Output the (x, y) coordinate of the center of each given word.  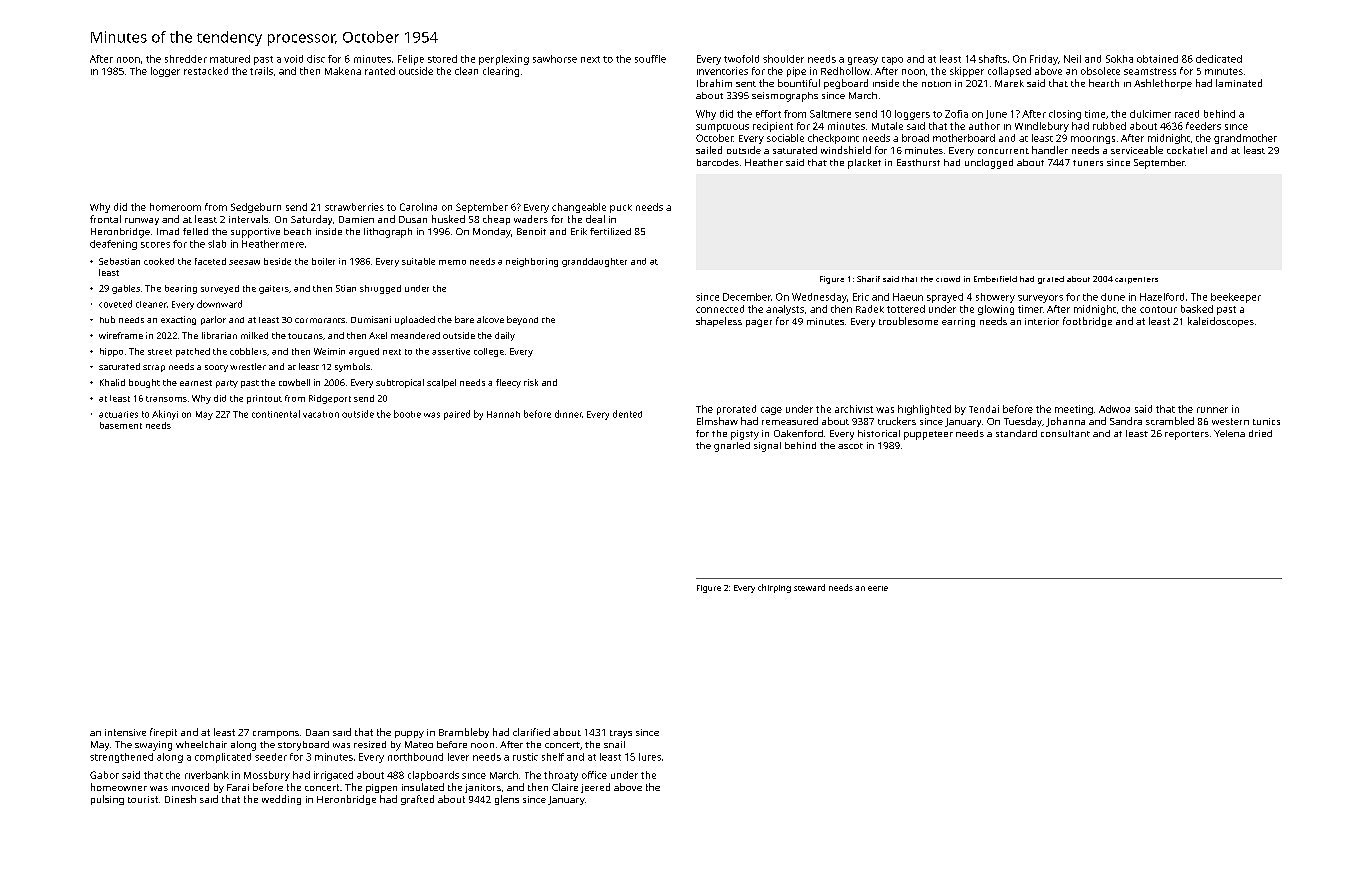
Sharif (868, 279)
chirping (774, 588)
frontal (105, 219)
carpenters (1136, 280)
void (293, 59)
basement (121, 425)
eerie (878, 588)
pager (759, 323)
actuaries (118, 414)
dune (1113, 297)
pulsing (107, 800)
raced (1187, 114)
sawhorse (555, 59)
